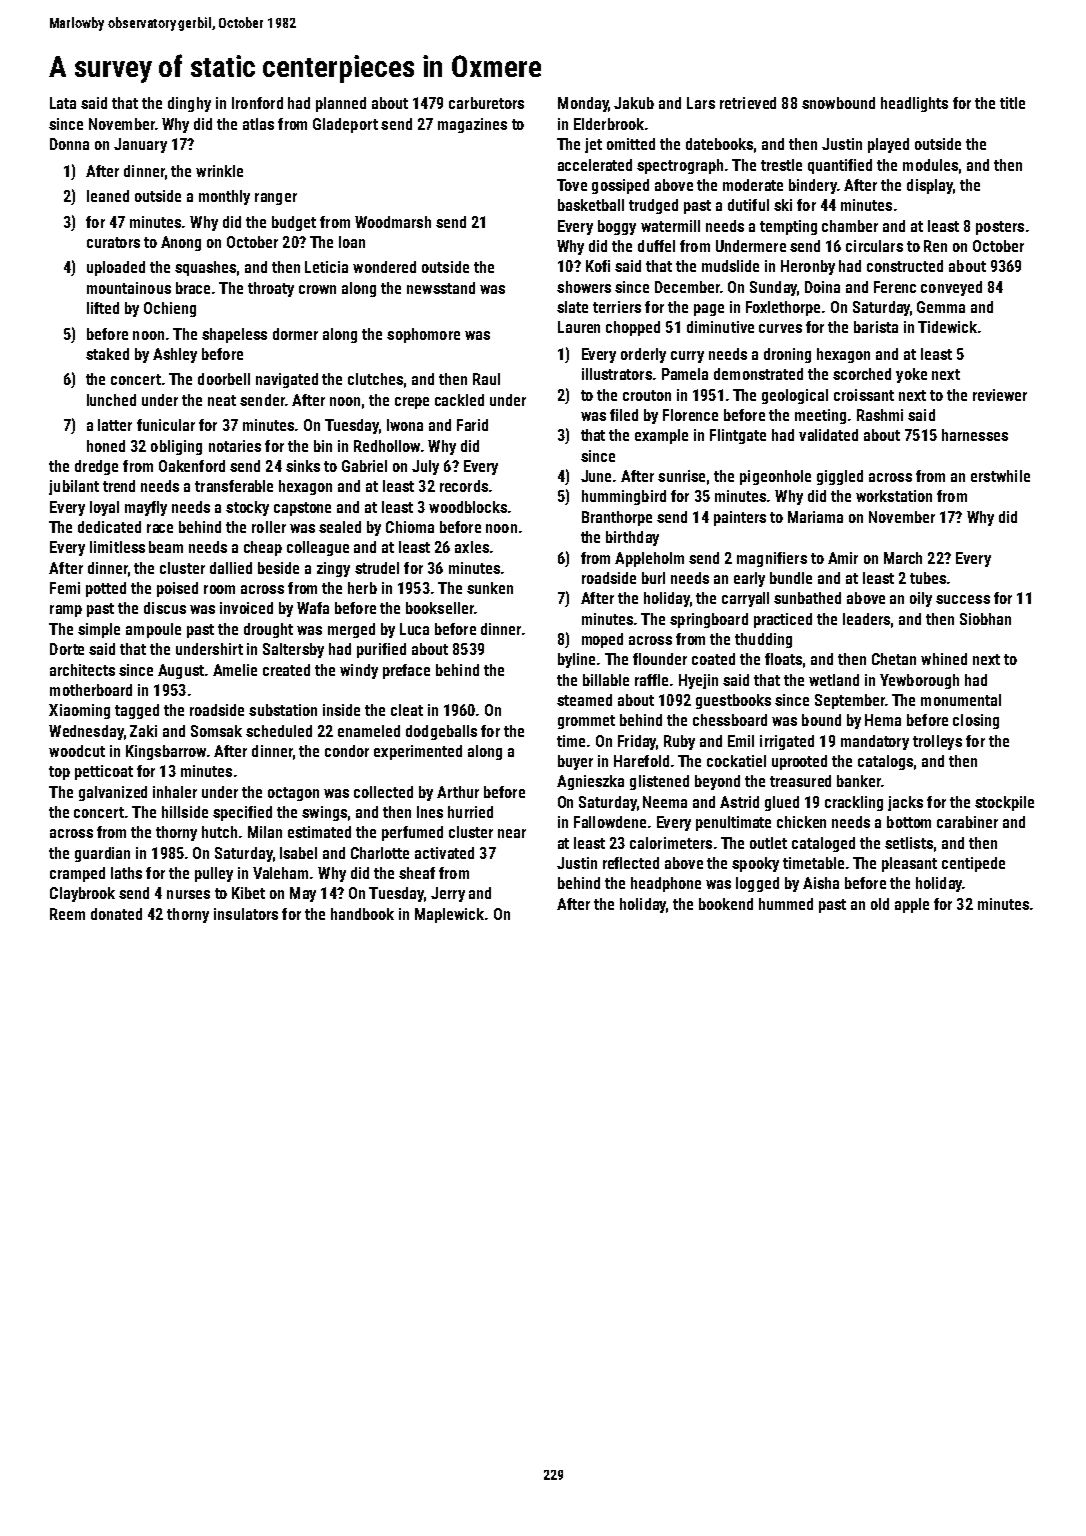 Image resolution: width=1086 pixels, height=1536 pixels. I want to click on obliging, so click(176, 447).
